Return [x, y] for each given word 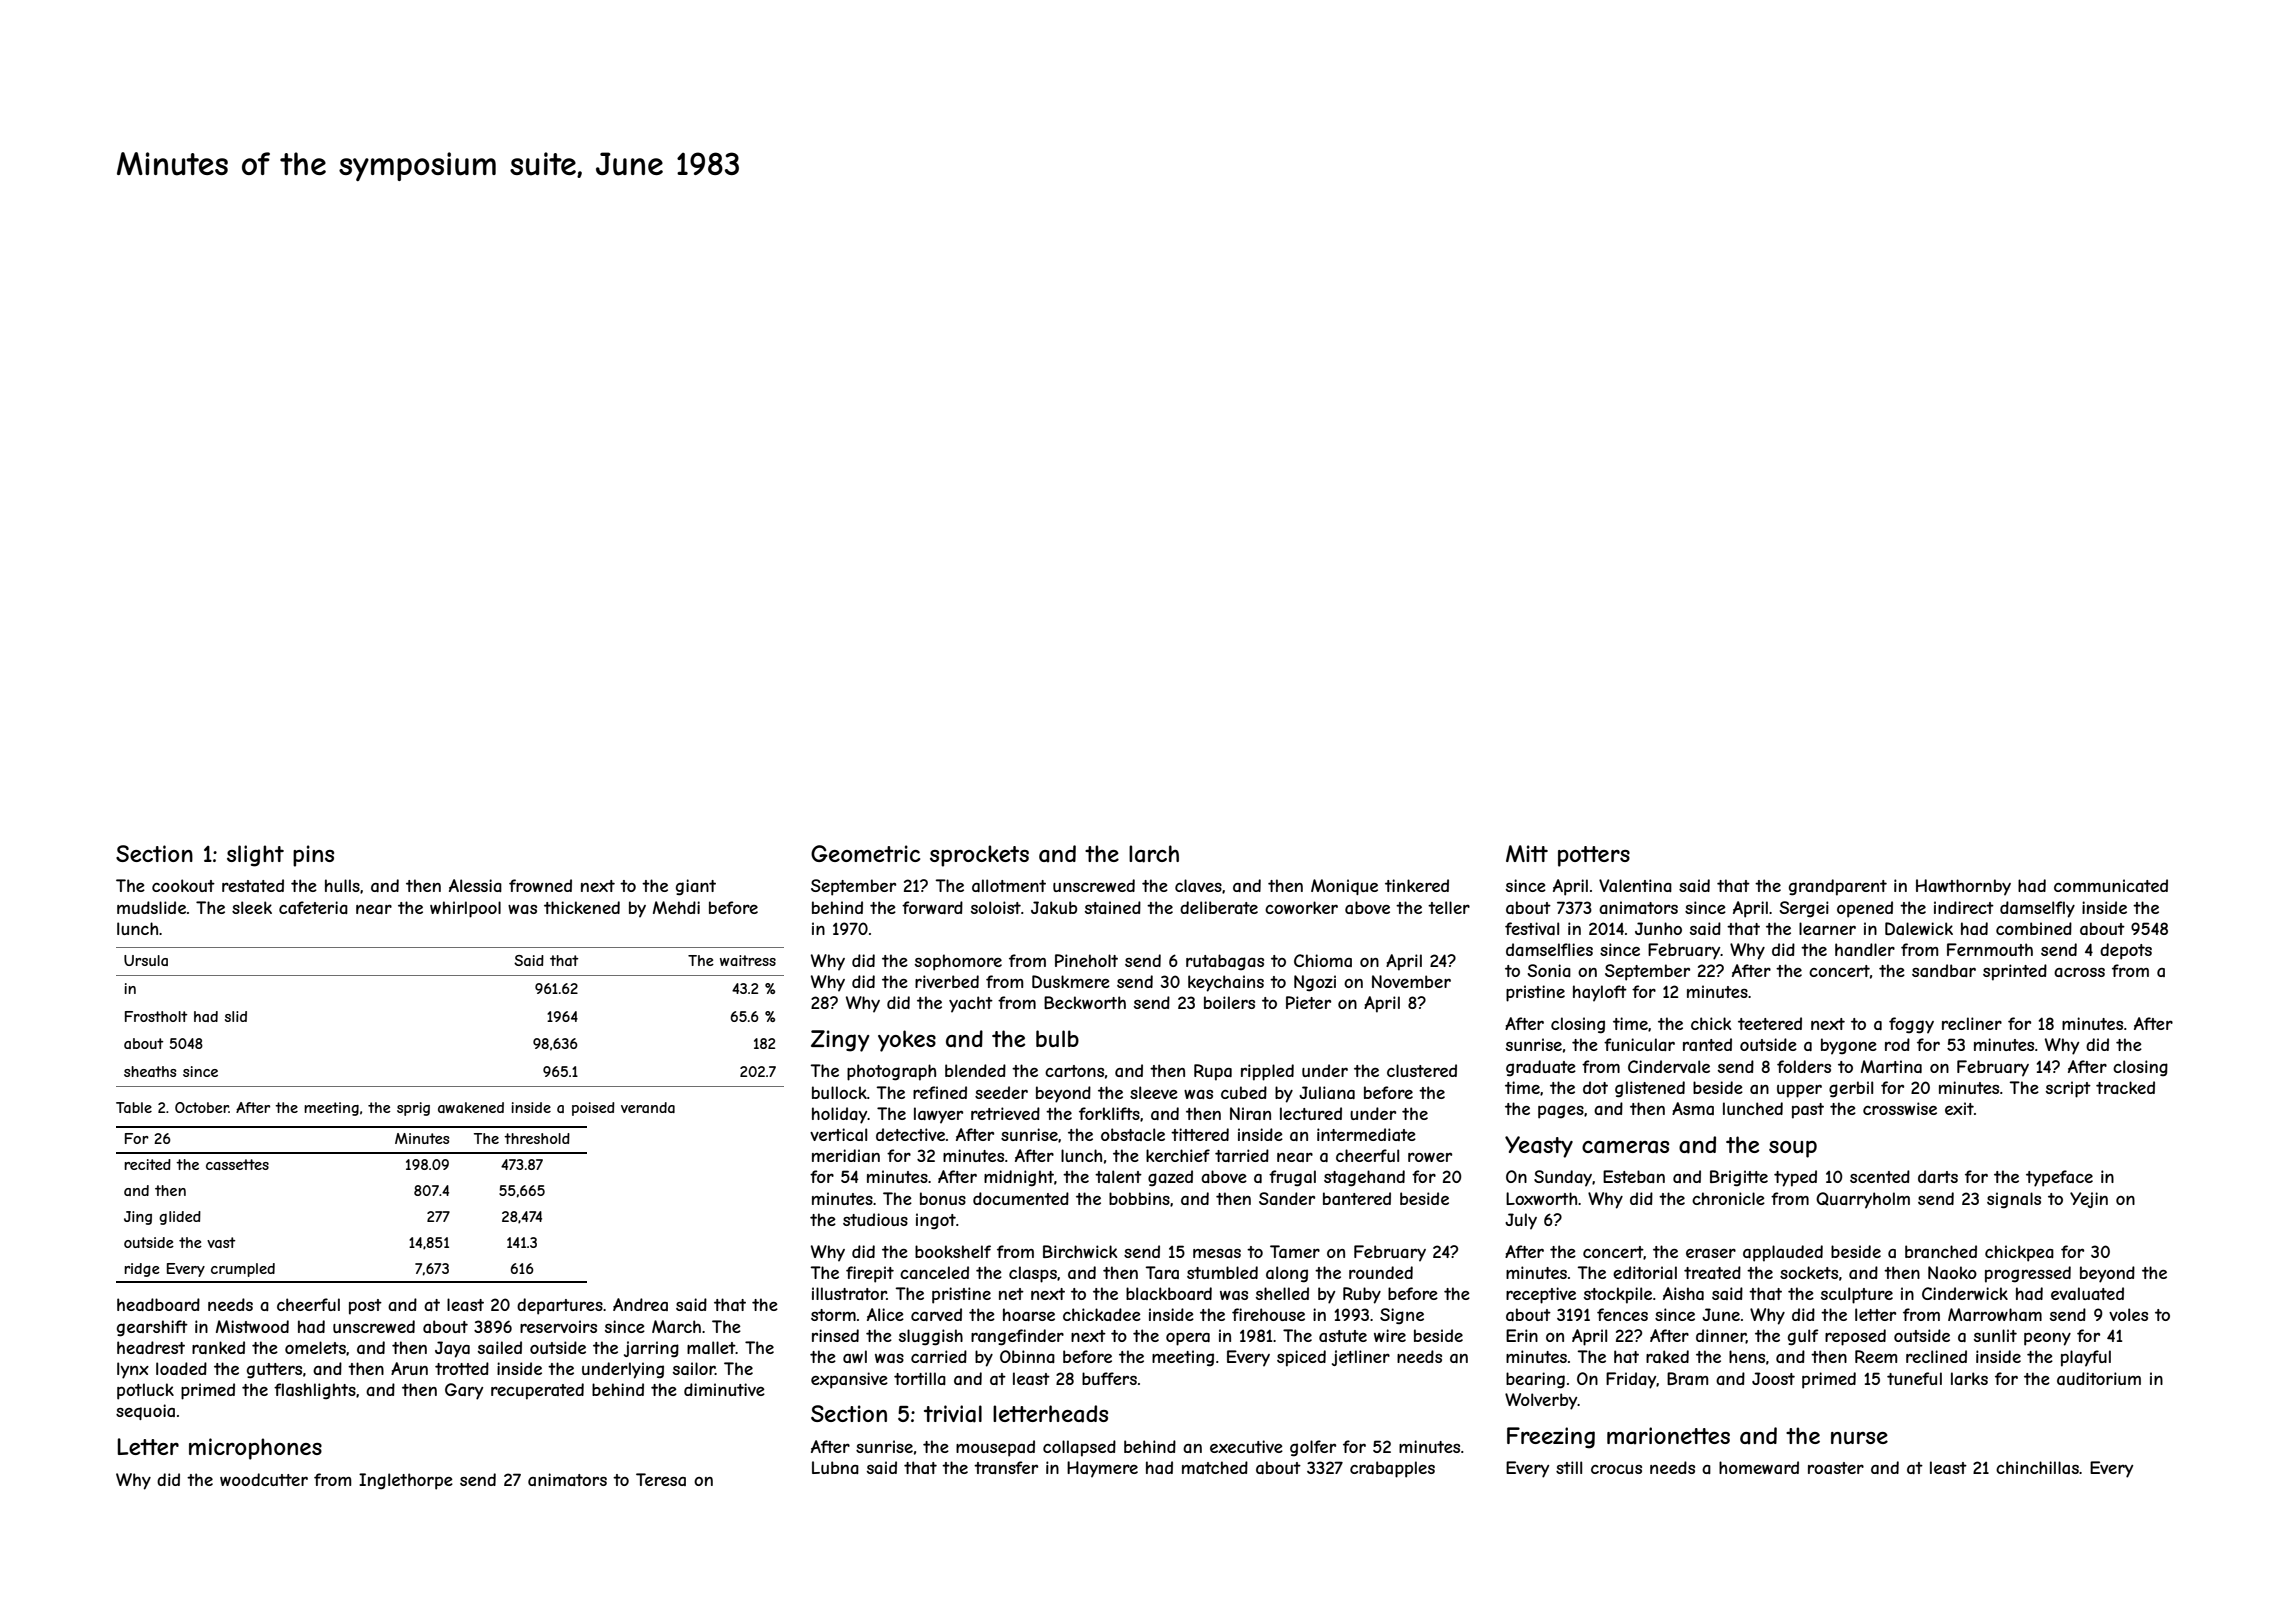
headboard [158, 1304]
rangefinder [1017, 1337]
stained [1113, 907]
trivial [953, 1414]
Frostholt [156, 1016]
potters [1594, 856]
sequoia [145, 1412]
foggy [1911, 1025]
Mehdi [676, 907]
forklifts [1109, 1113]
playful [2086, 1358]
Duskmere [1071, 981]
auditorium [2099, 1378]
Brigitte [1739, 1178]
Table [134, 1107]
